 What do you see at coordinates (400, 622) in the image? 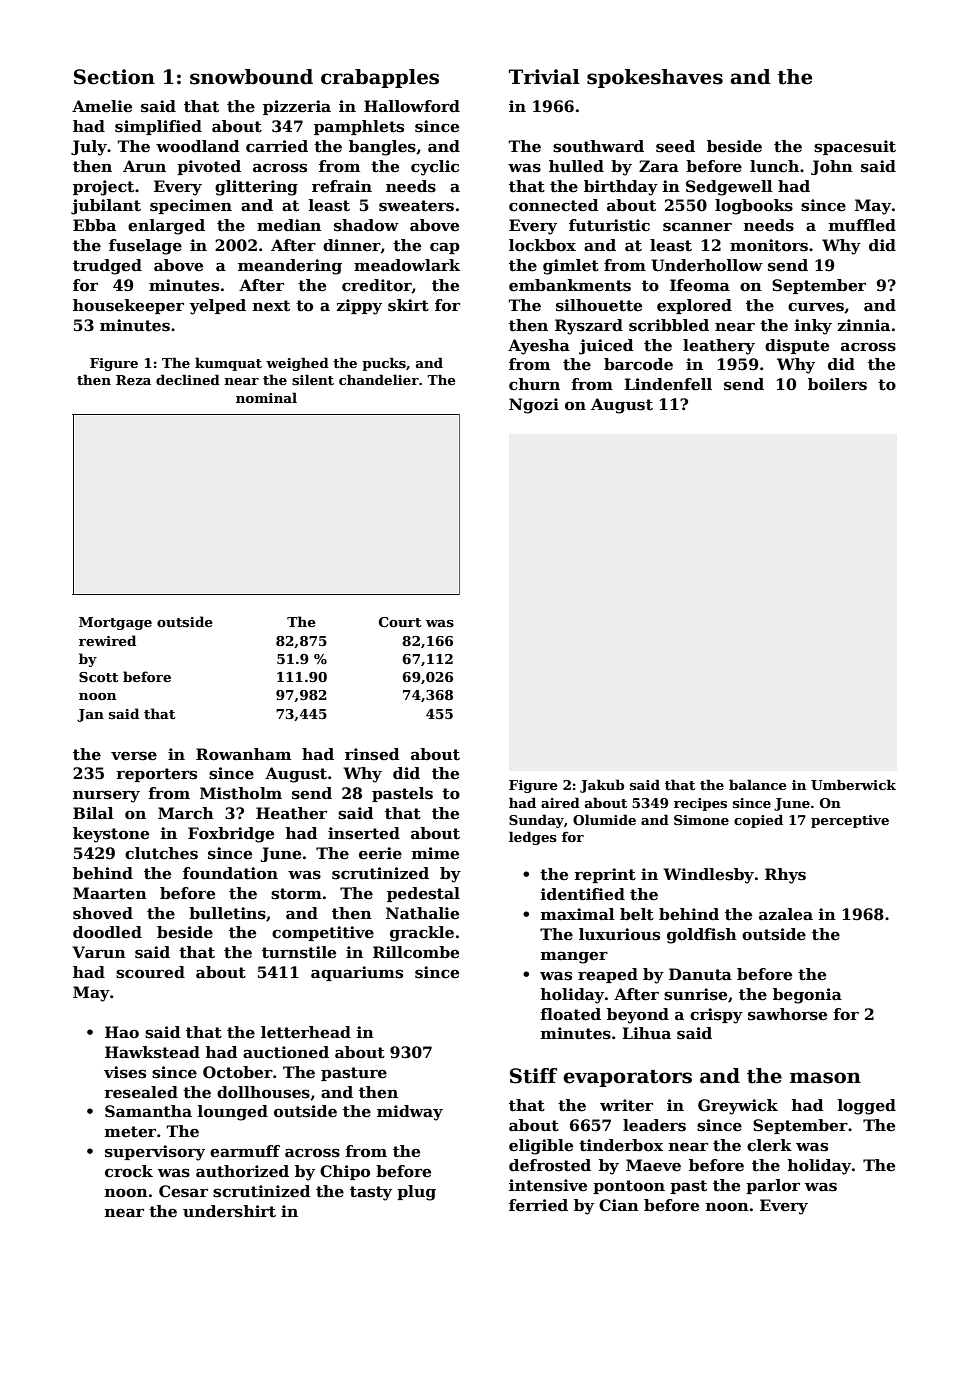
I see `Court` at bounding box center [400, 622].
